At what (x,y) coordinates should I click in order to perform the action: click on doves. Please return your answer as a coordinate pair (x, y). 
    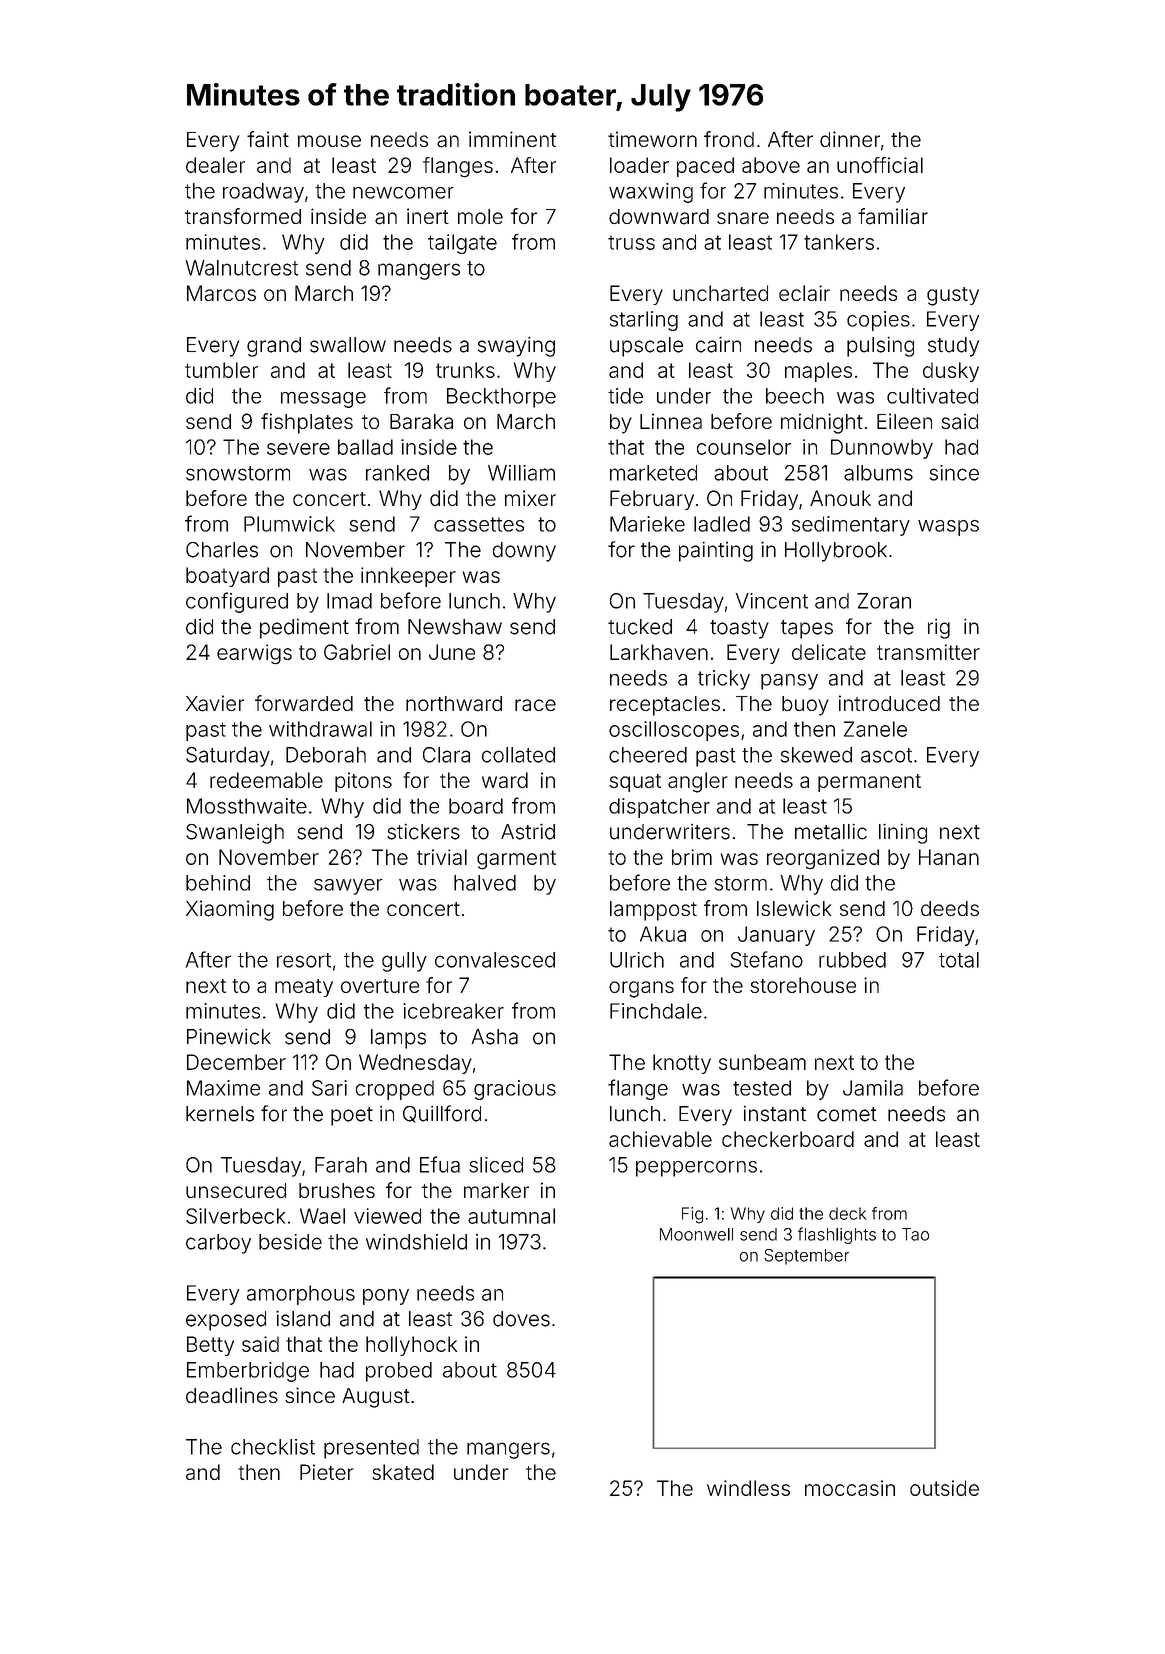
    Looking at the image, I should click on (521, 1319).
